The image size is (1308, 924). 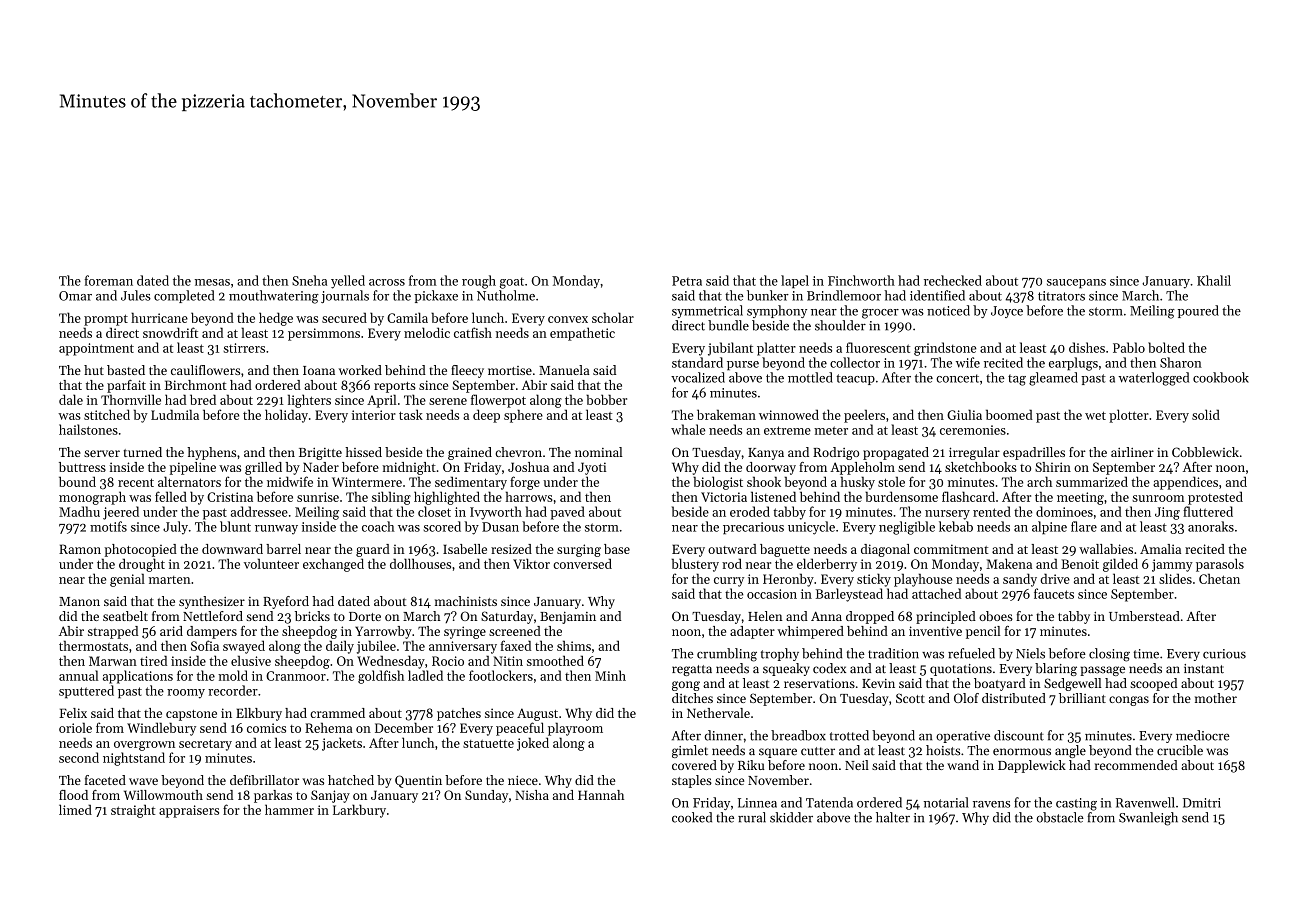 What do you see at coordinates (692, 817) in the image?
I see `cooked` at bounding box center [692, 817].
